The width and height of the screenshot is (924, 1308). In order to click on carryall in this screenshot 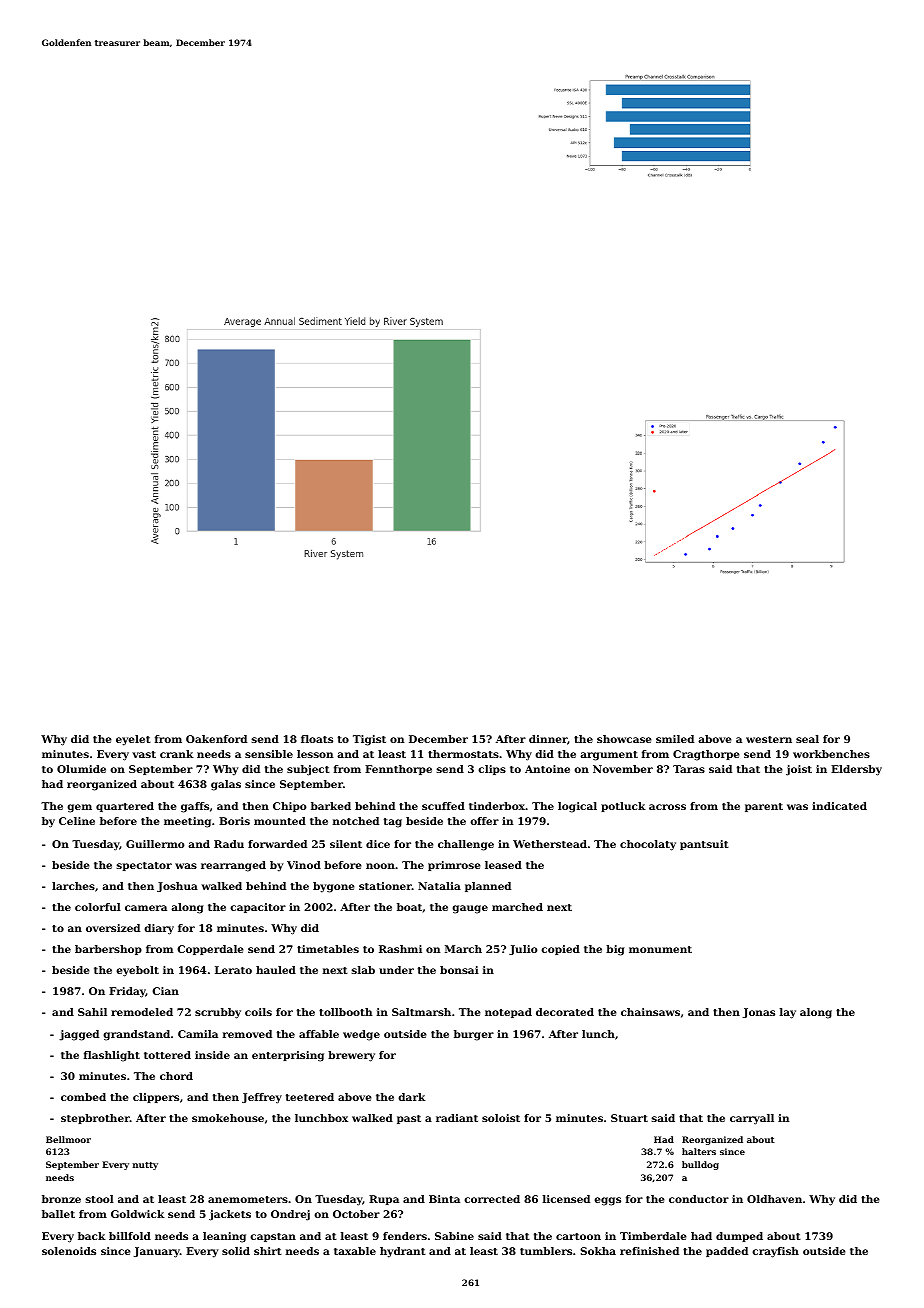, I will do `click(752, 1119)`.
